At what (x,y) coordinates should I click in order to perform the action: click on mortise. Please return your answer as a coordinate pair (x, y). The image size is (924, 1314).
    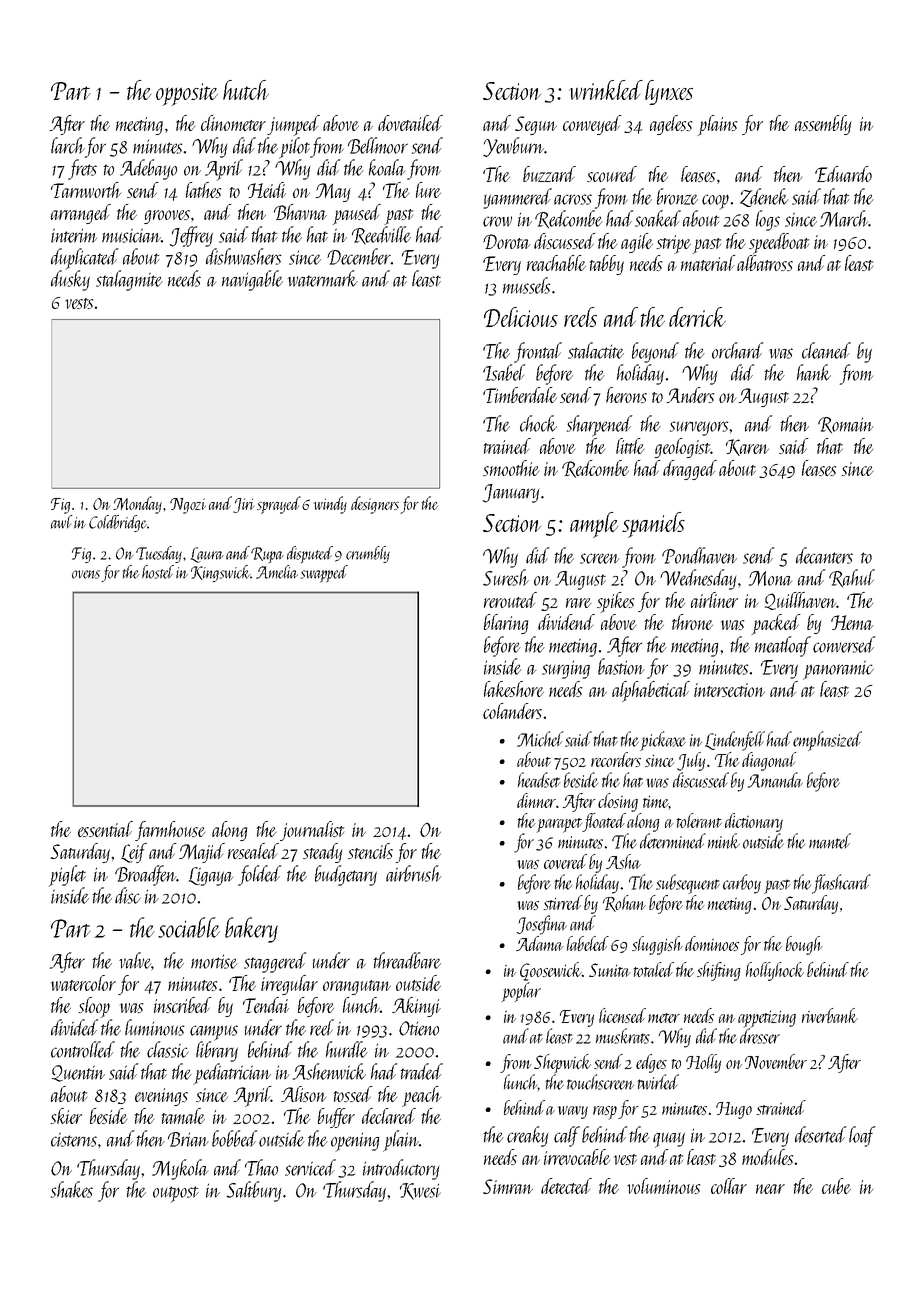
    Looking at the image, I should click on (214, 962).
